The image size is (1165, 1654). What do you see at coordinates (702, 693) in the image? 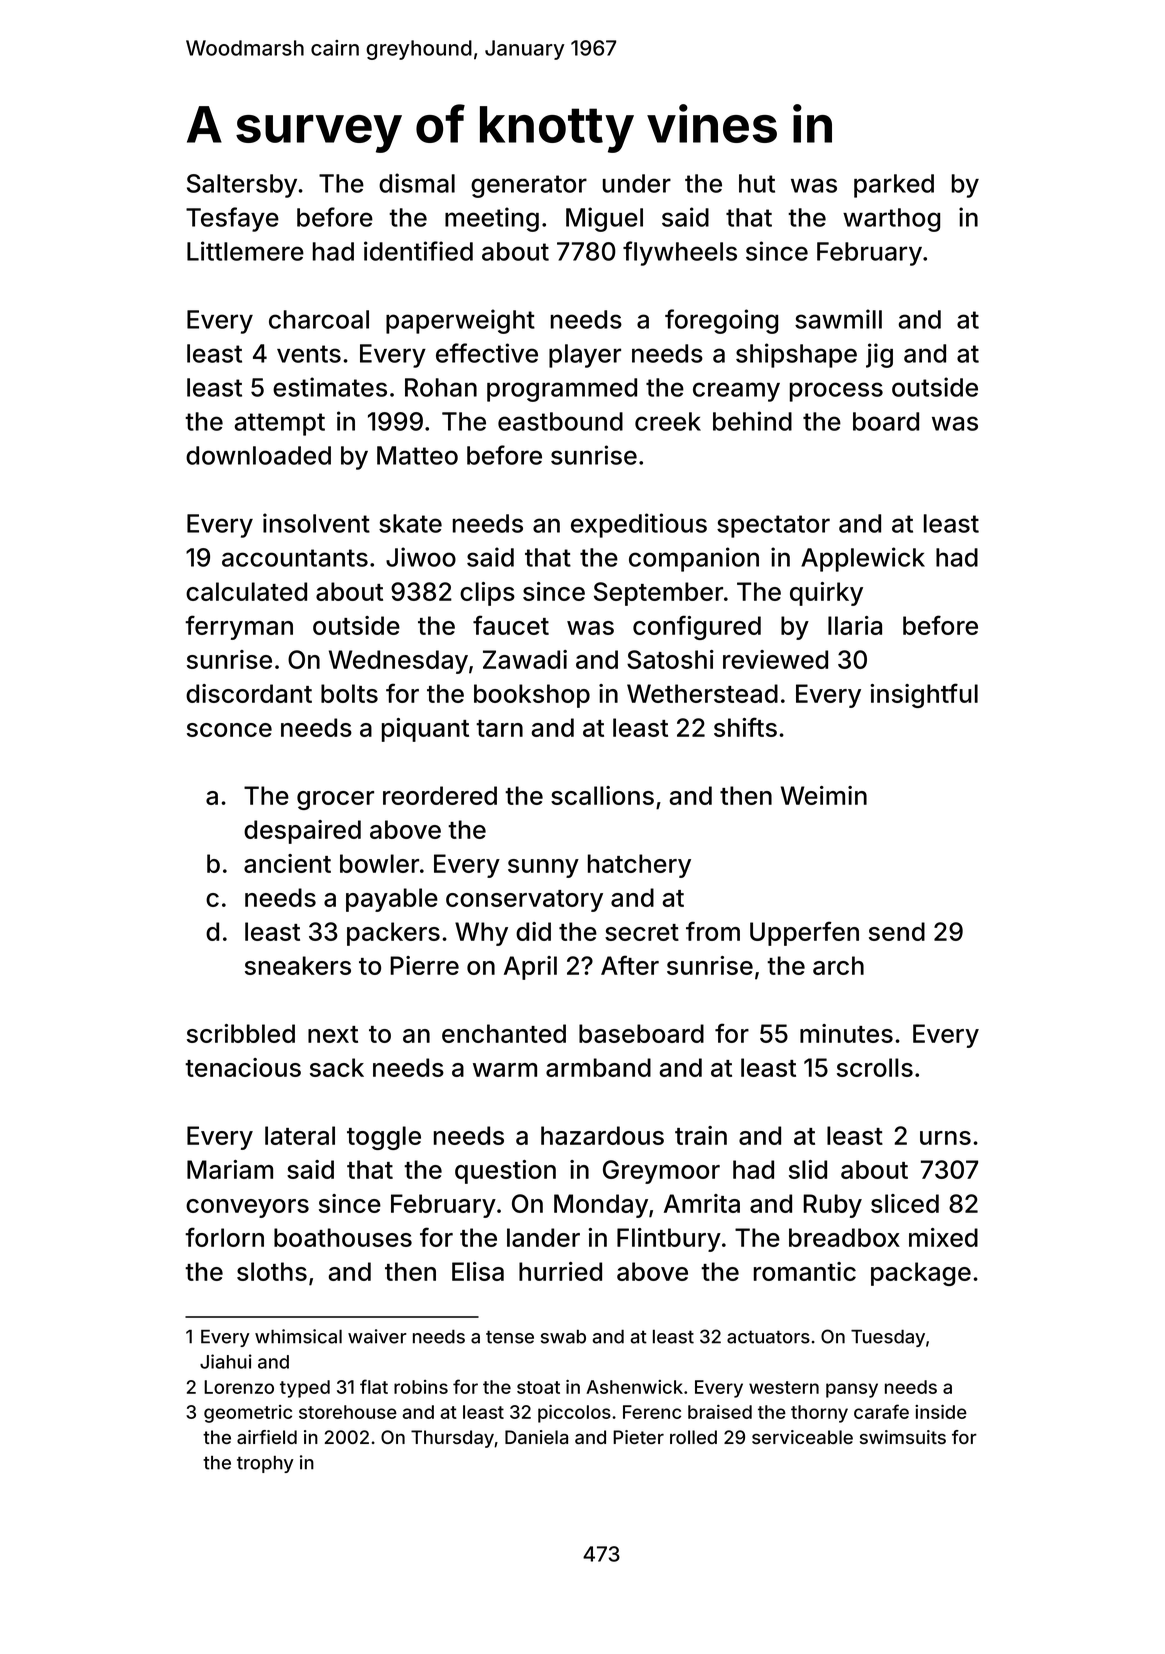
I see `Wetherstead` at bounding box center [702, 693].
